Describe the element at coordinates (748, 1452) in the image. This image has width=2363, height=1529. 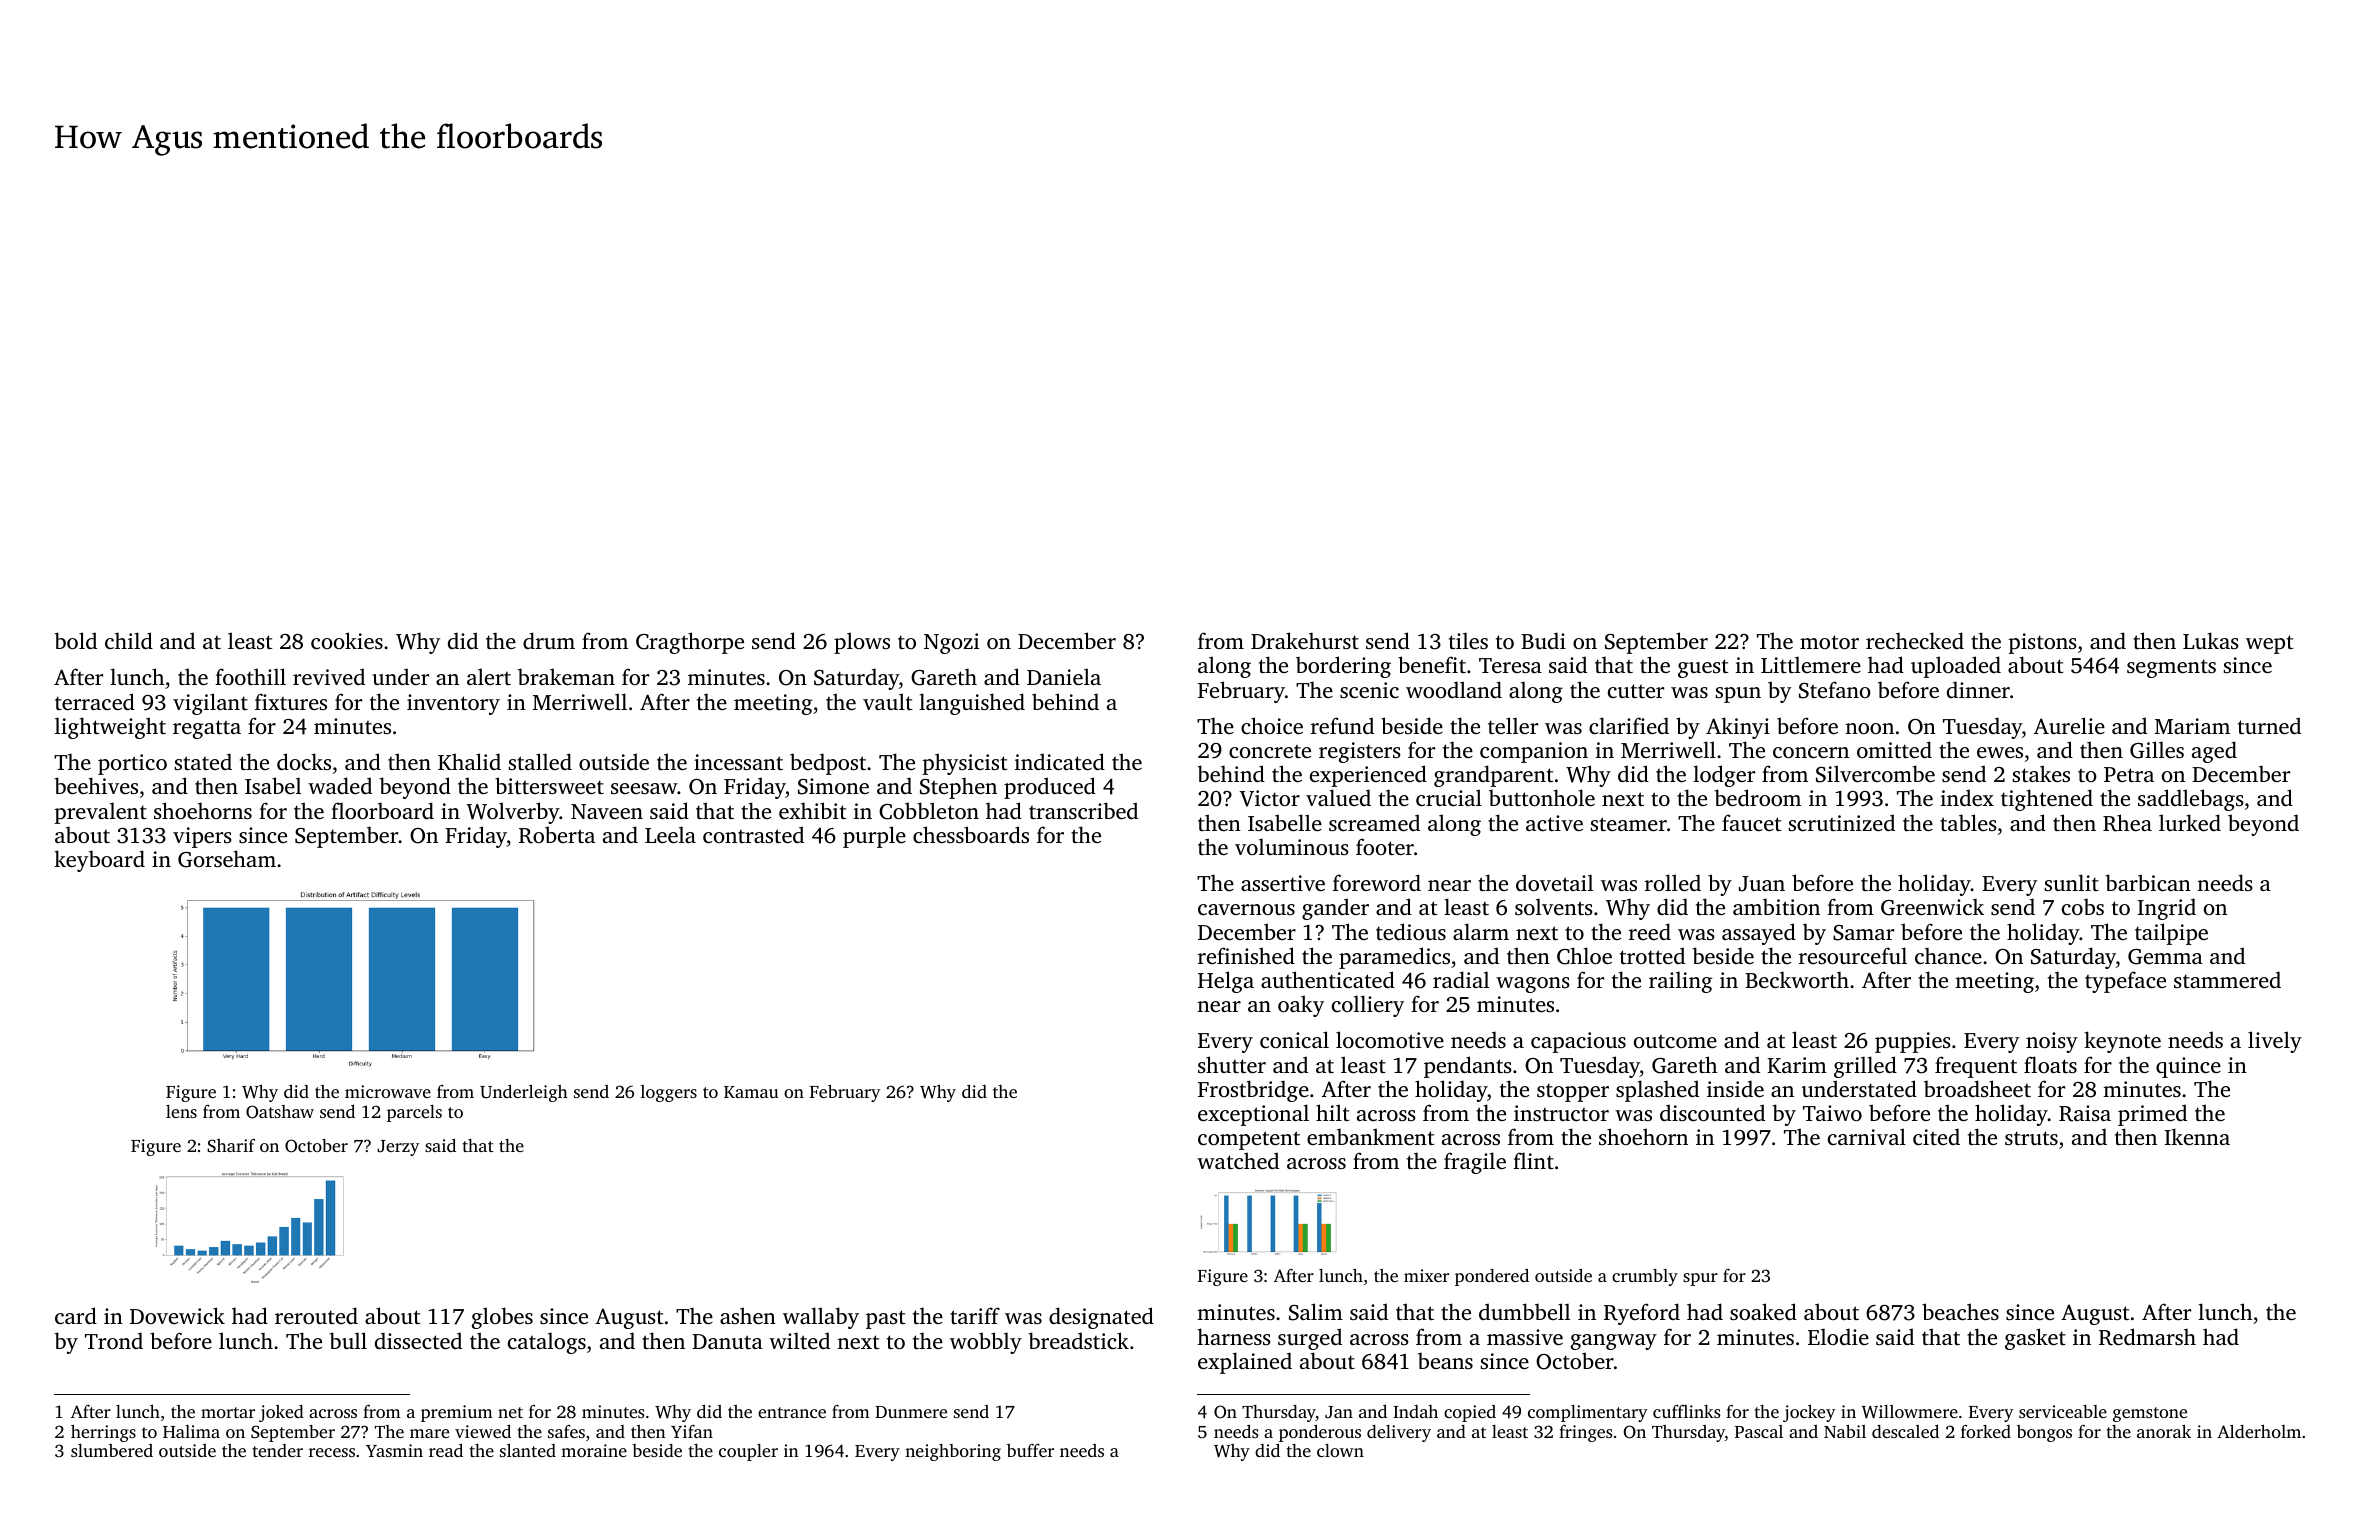
I see `coupler` at that location.
